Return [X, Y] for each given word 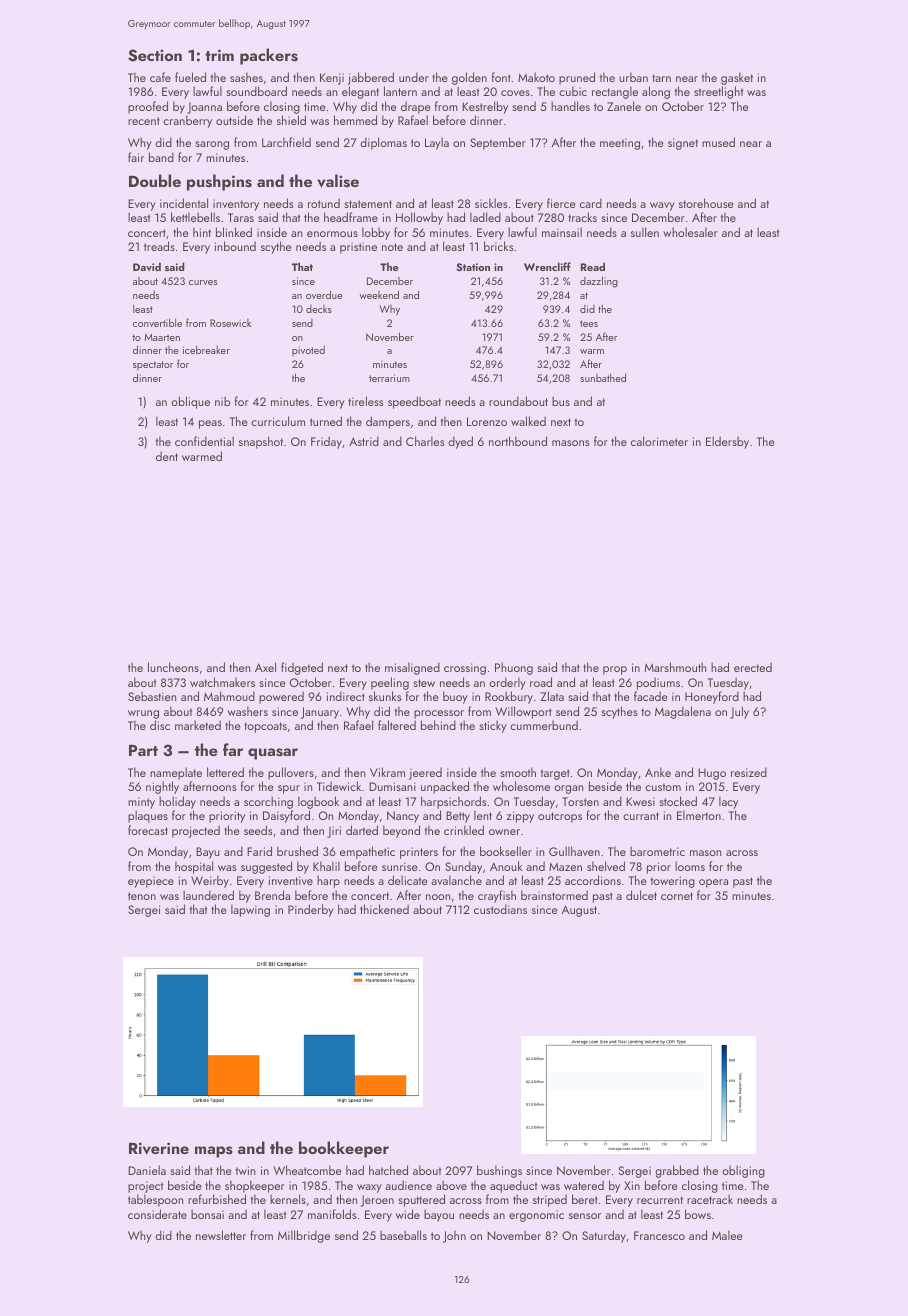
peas [210, 424]
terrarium [389, 378]
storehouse [706, 203]
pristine [358, 248]
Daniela [147, 1170]
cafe [160, 77]
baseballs [403, 1235]
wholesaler [690, 232]
